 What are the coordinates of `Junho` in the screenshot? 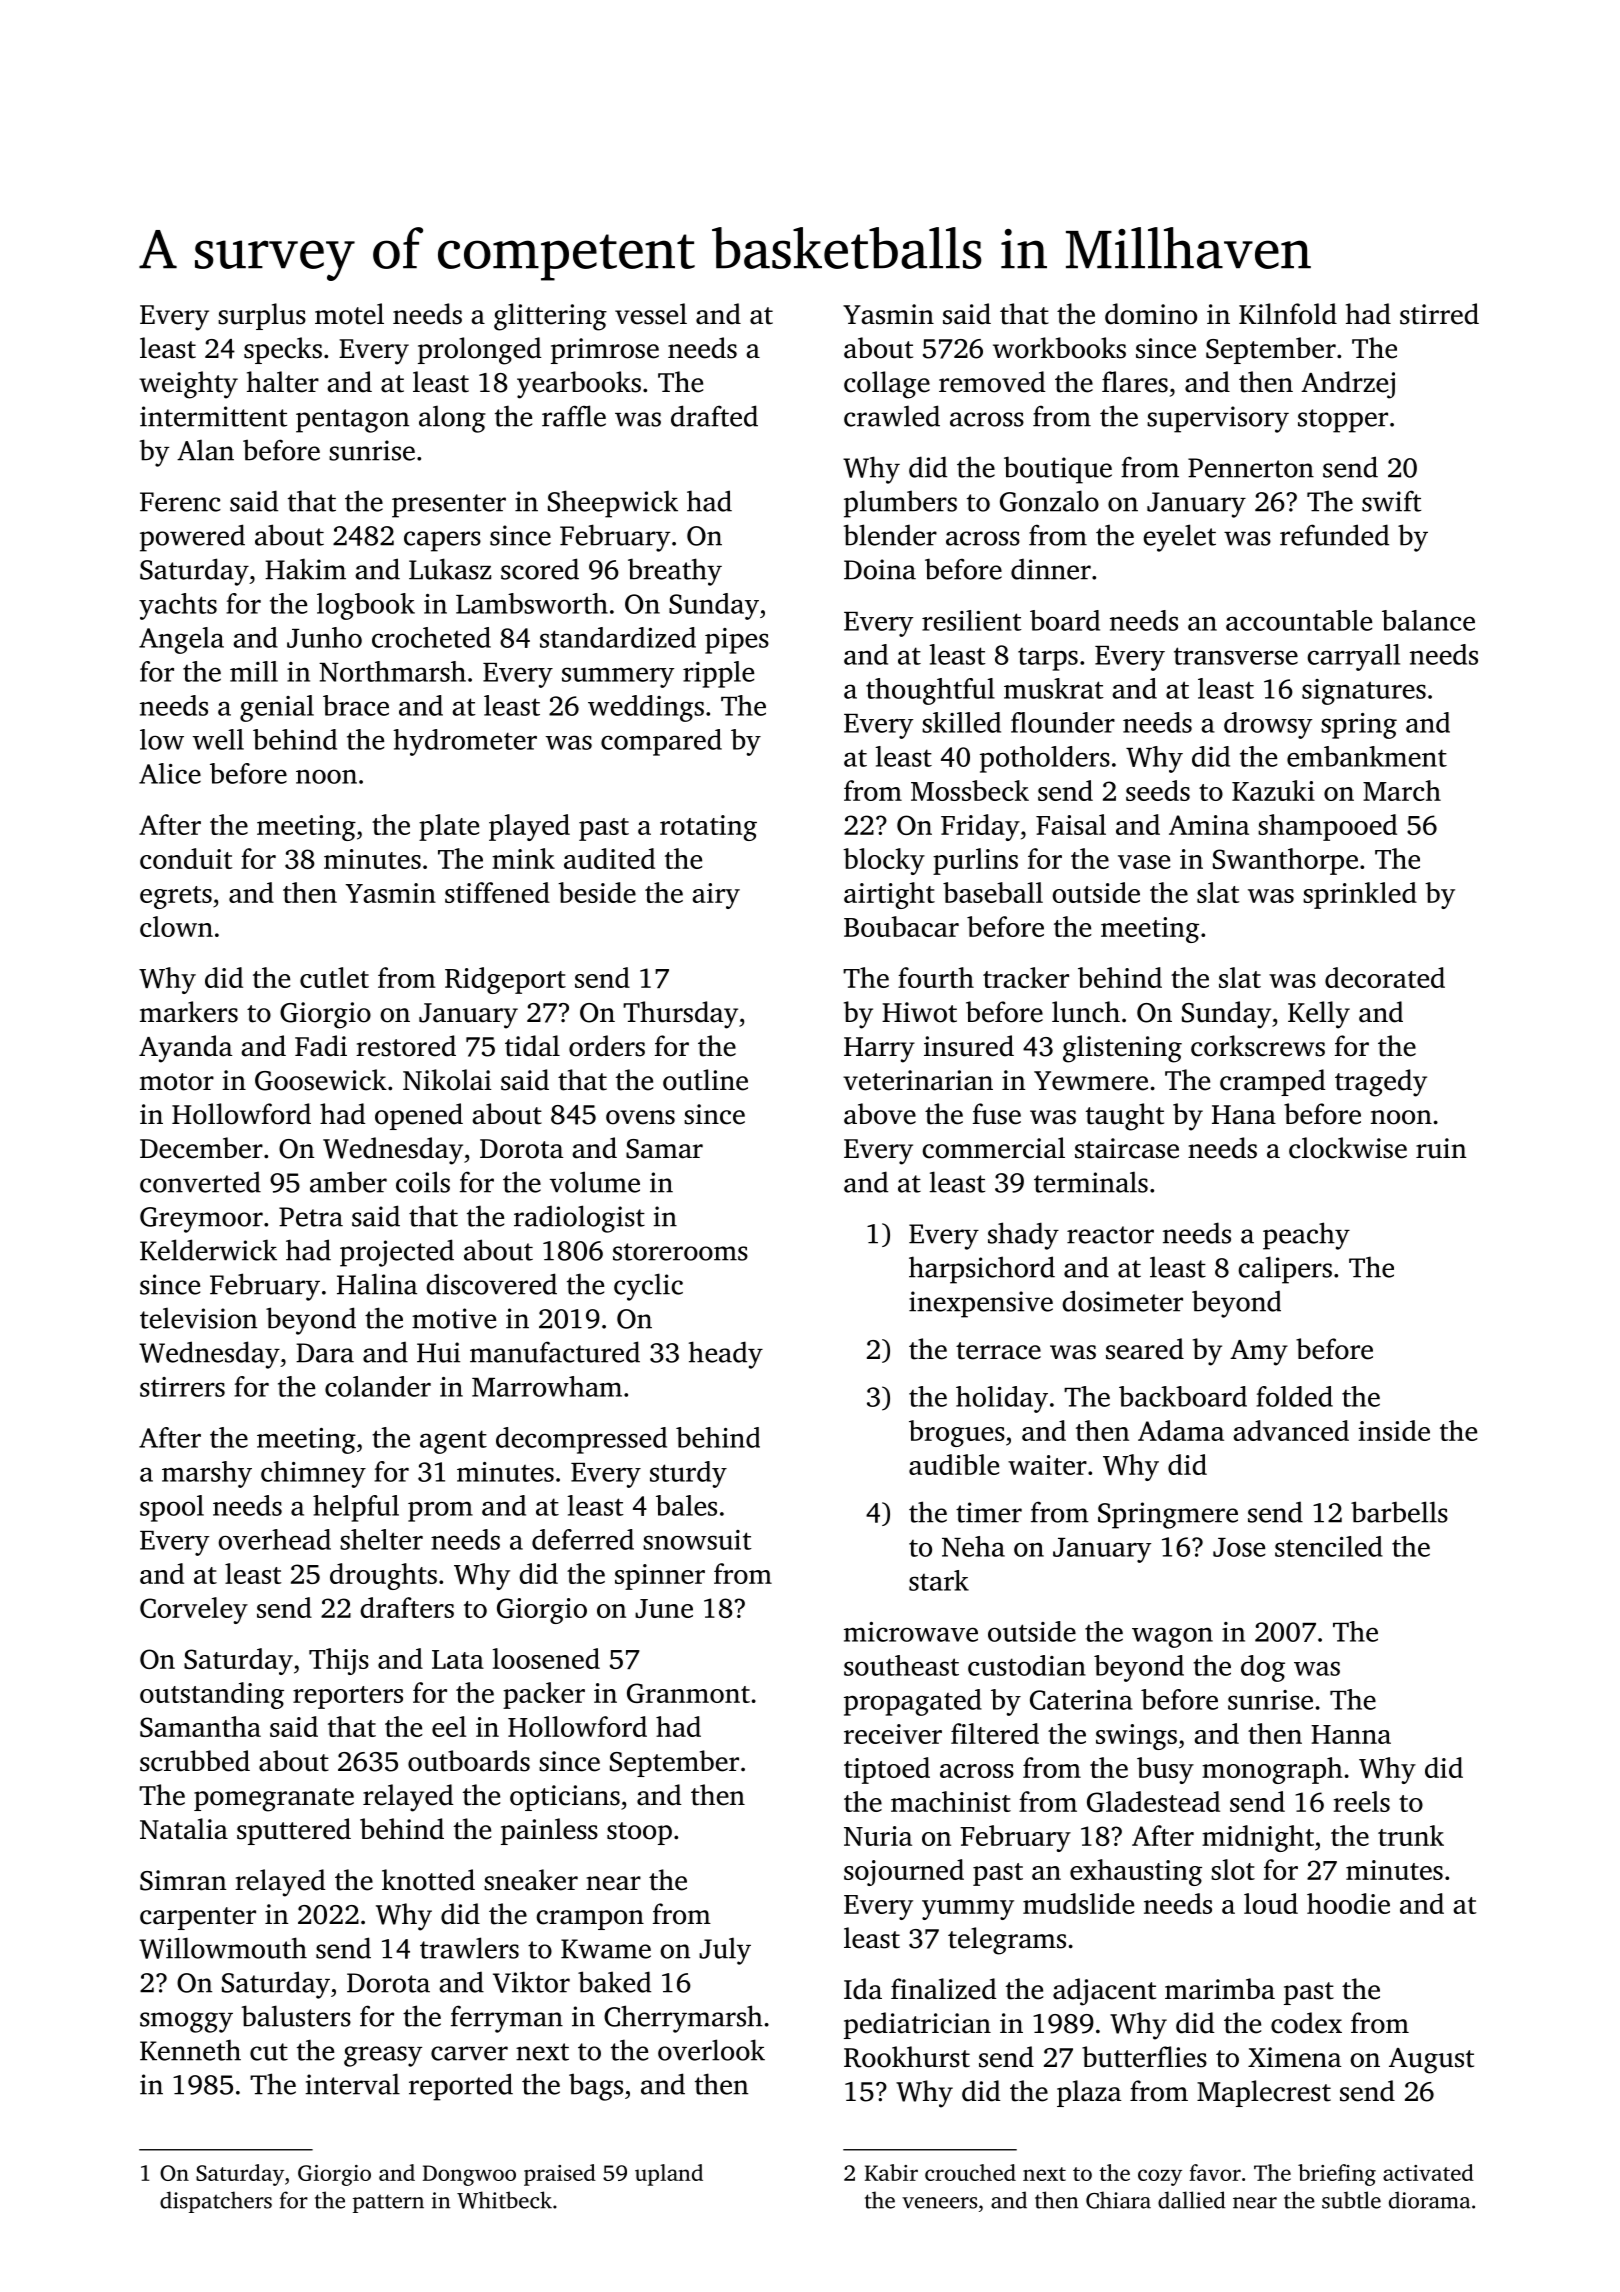 It's located at (324, 637).
